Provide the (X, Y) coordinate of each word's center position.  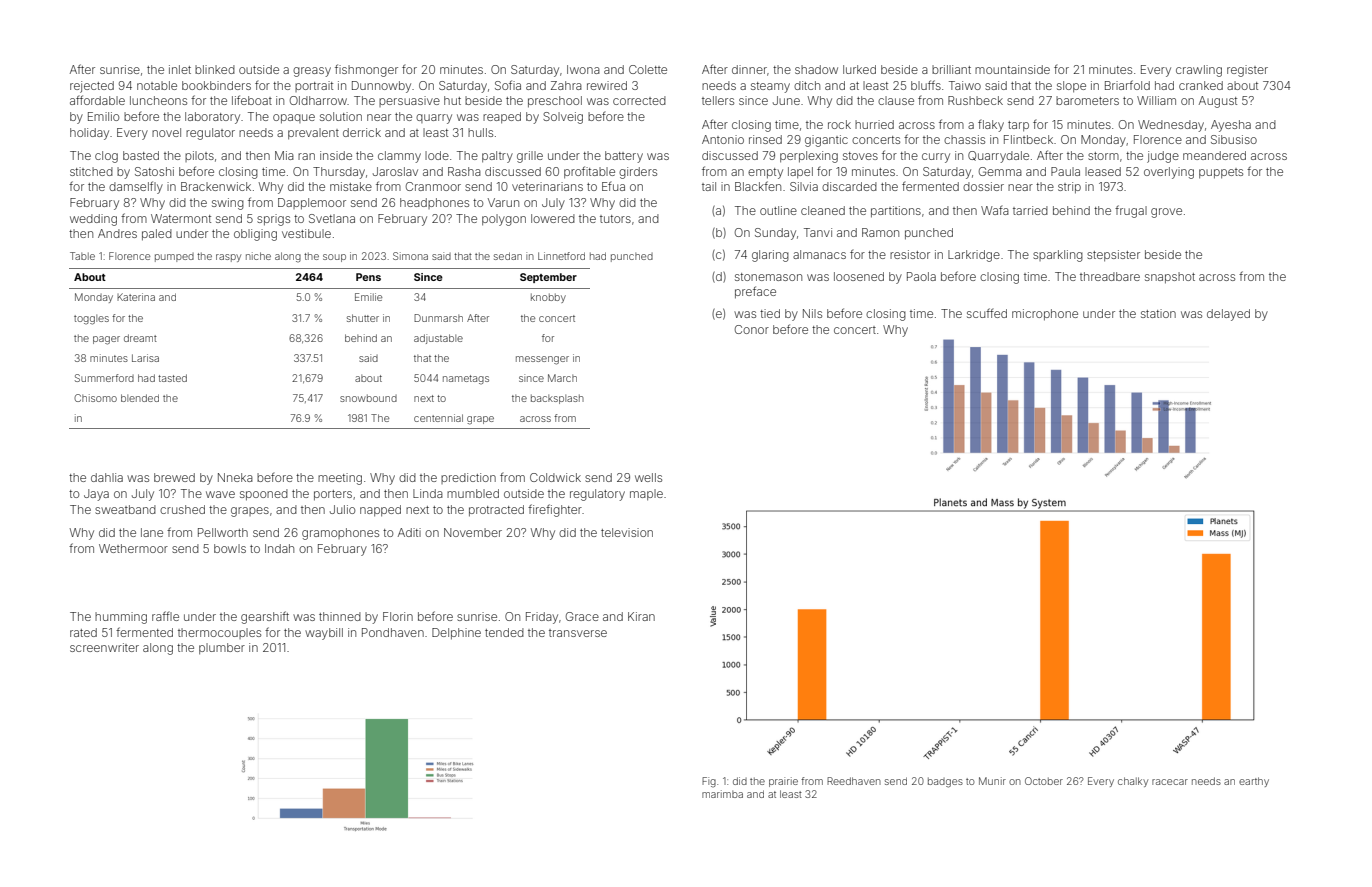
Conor (752, 329)
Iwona (583, 69)
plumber (222, 648)
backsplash (557, 399)
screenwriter (104, 647)
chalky (1133, 782)
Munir (992, 781)
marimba (722, 794)
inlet (180, 69)
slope (1071, 86)
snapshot (1170, 278)
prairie (783, 782)
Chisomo (95, 398)
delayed (1228, 315)
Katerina (136, 297)
